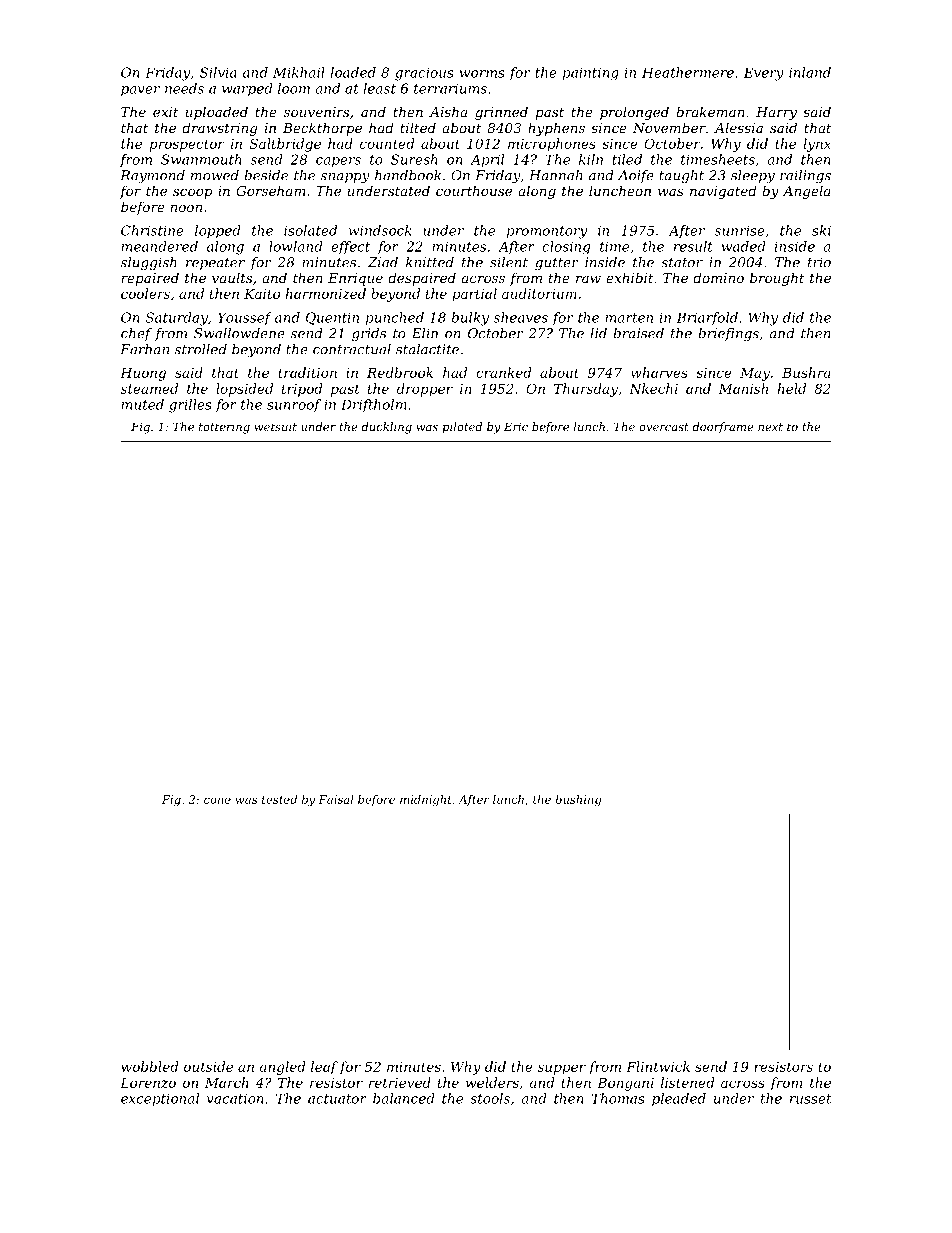 The height and width of the page is (1233, 952). I want to click on next, so click(770, 427).
